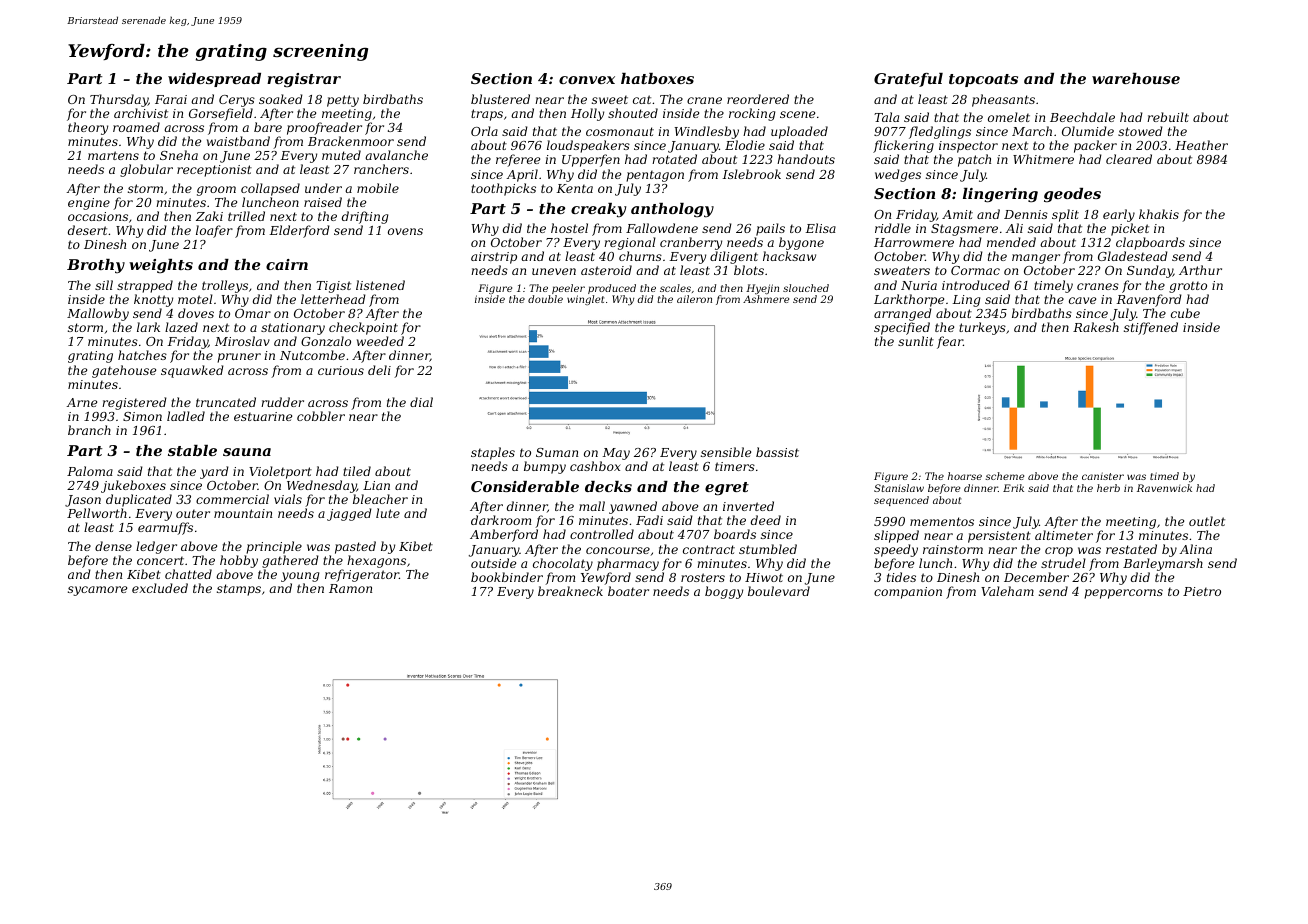 The width and height of the screenshot is (1308, 924). Describe the element at coordinates (97, 513) in the screenshot. I see `Pellworth` at that location.
